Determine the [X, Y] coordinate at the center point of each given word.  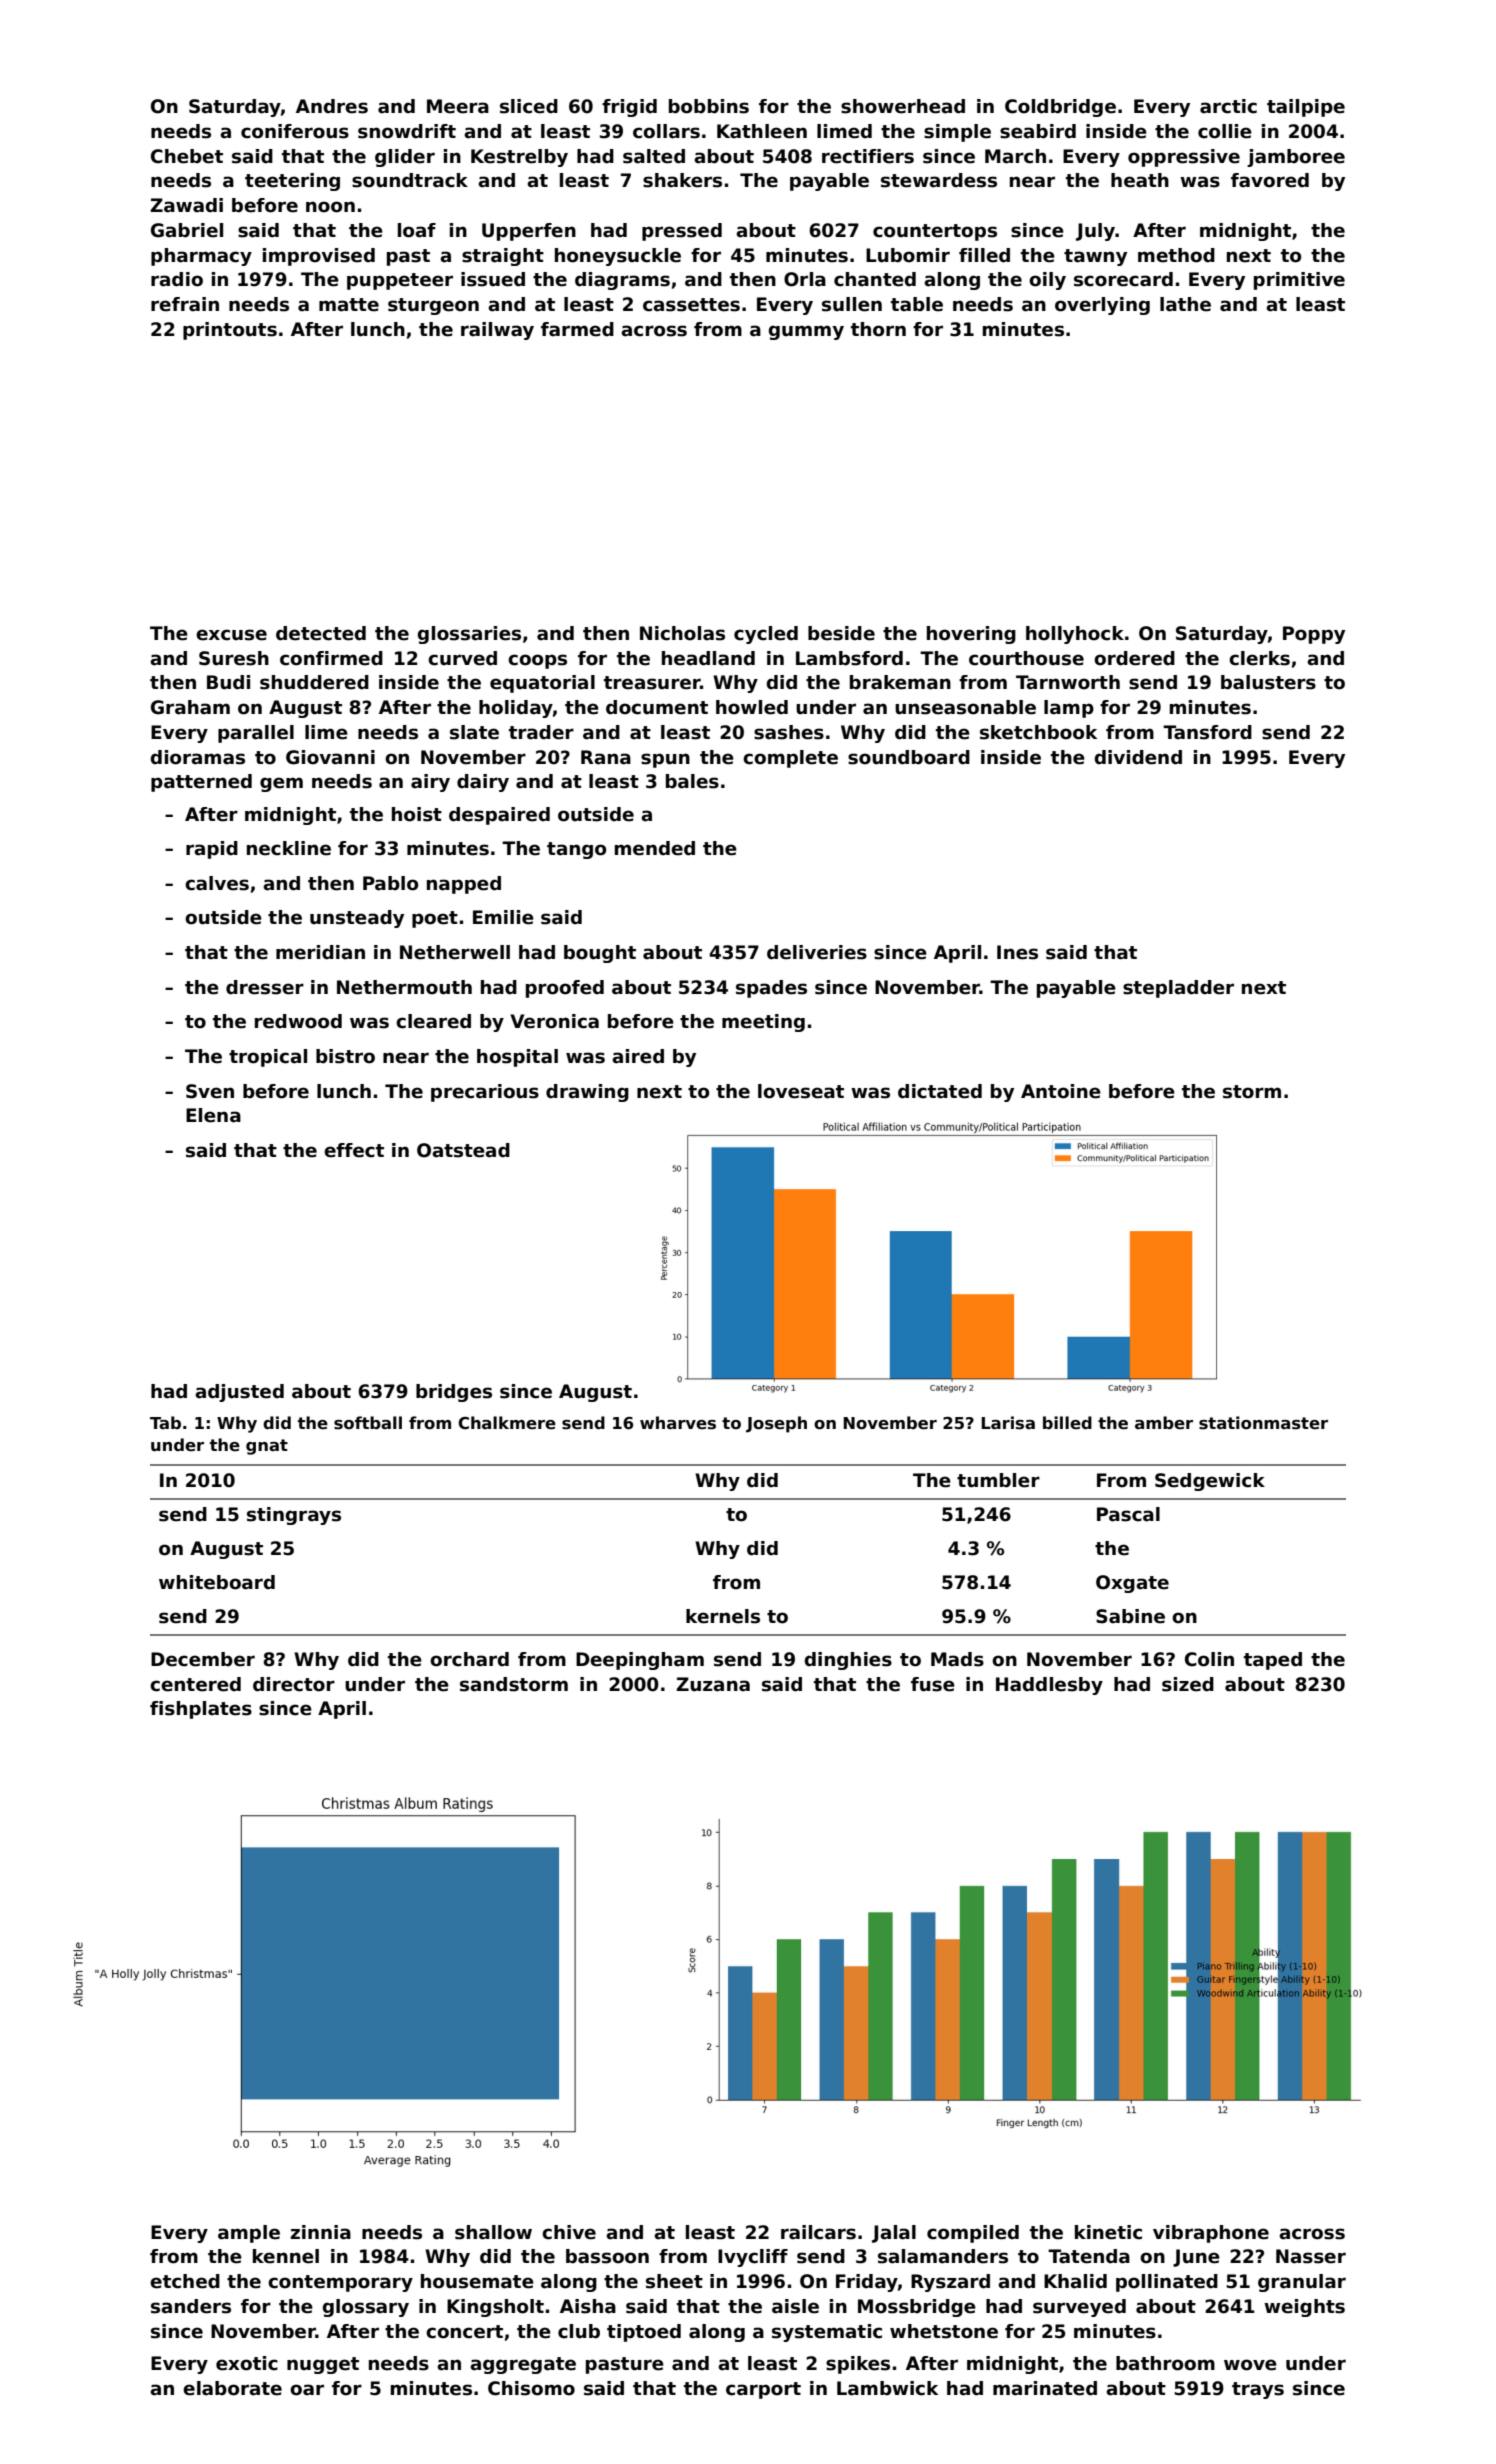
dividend [1138, 757]
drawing [587, 1093]
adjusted [239, 1393]
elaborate [232, 2388]
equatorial [542, 684]
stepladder [1178, 989]
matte [349, 305]
